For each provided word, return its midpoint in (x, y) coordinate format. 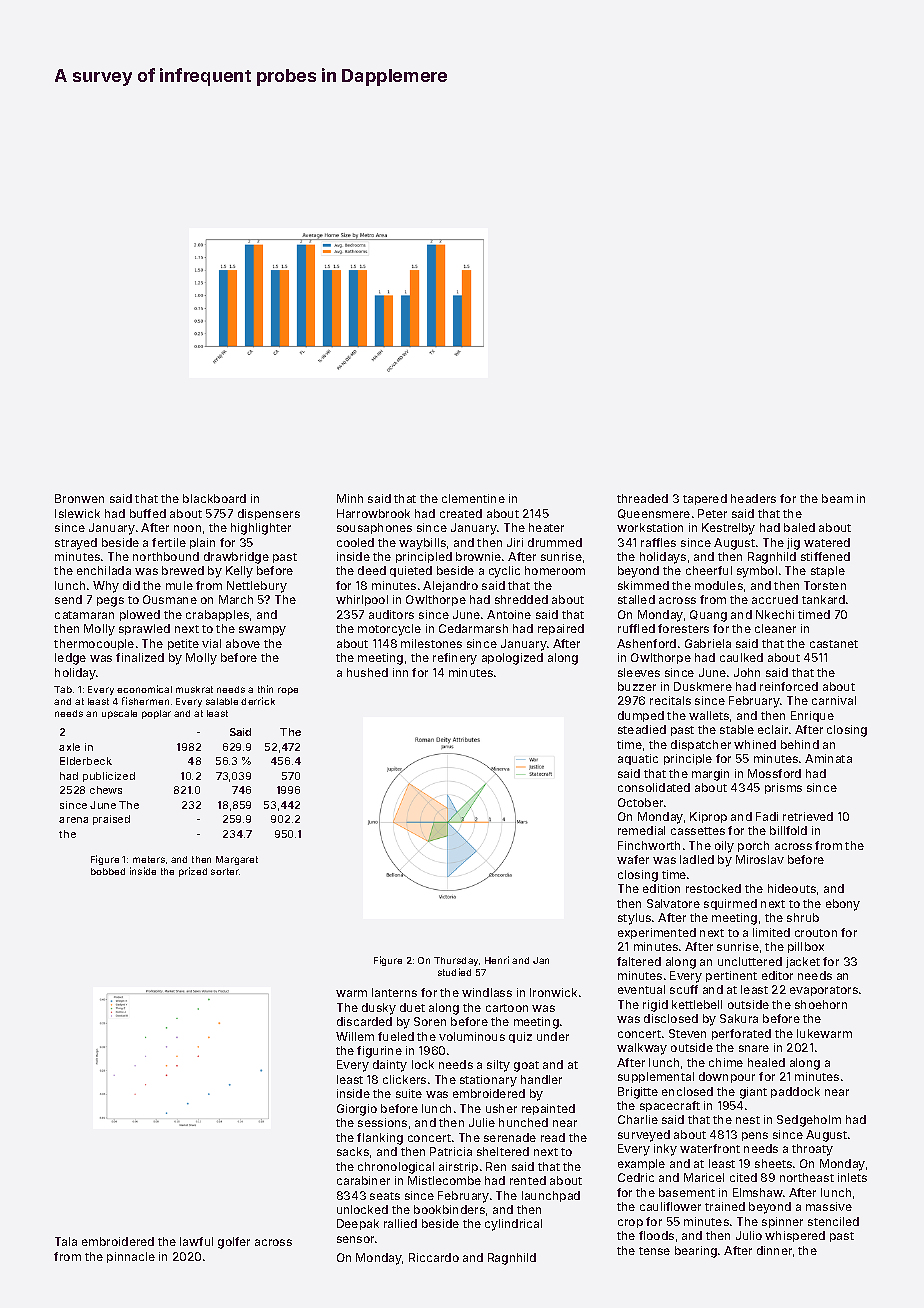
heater (546, 527)
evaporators (824, 991)
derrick (258, 701)
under (553, 1036)
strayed (76, 544)
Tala (66, 1241)
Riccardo (434, 1257)
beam (837, 498)
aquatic (638, 759)
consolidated (654, 787)
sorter (225, 871)
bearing (696, 1252)
